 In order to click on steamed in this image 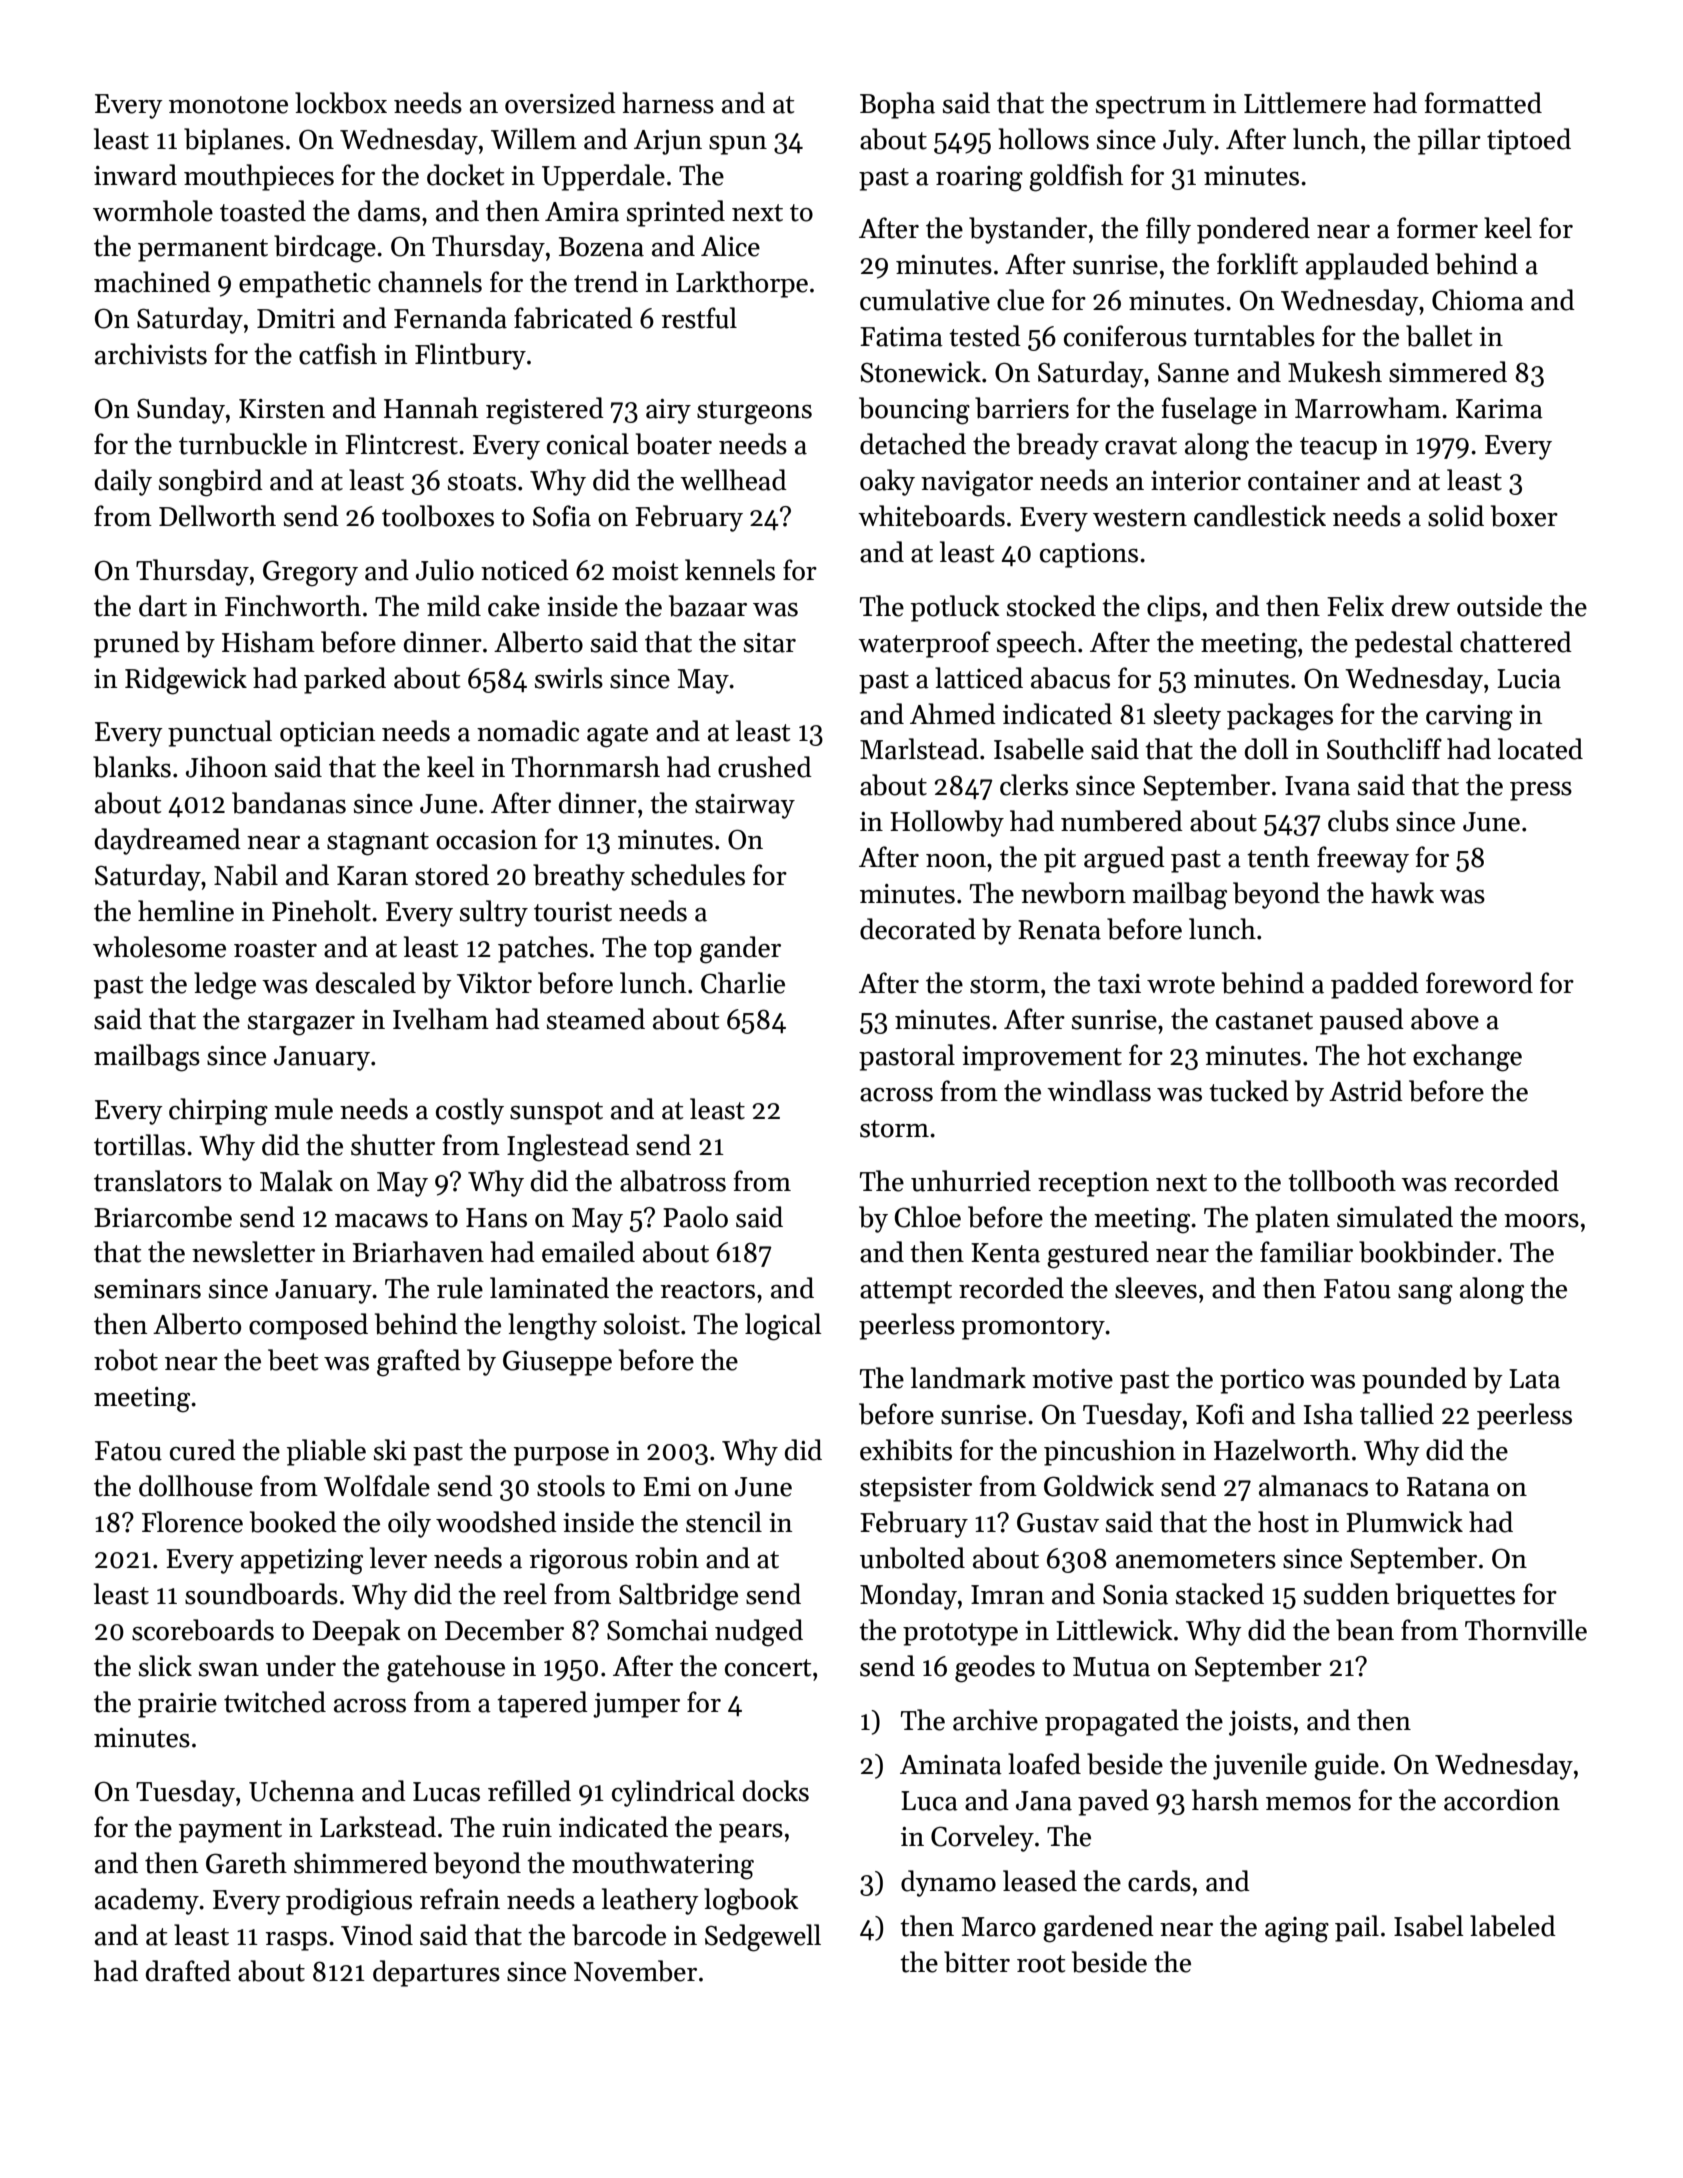, I will do `click(596, 1019)`.
